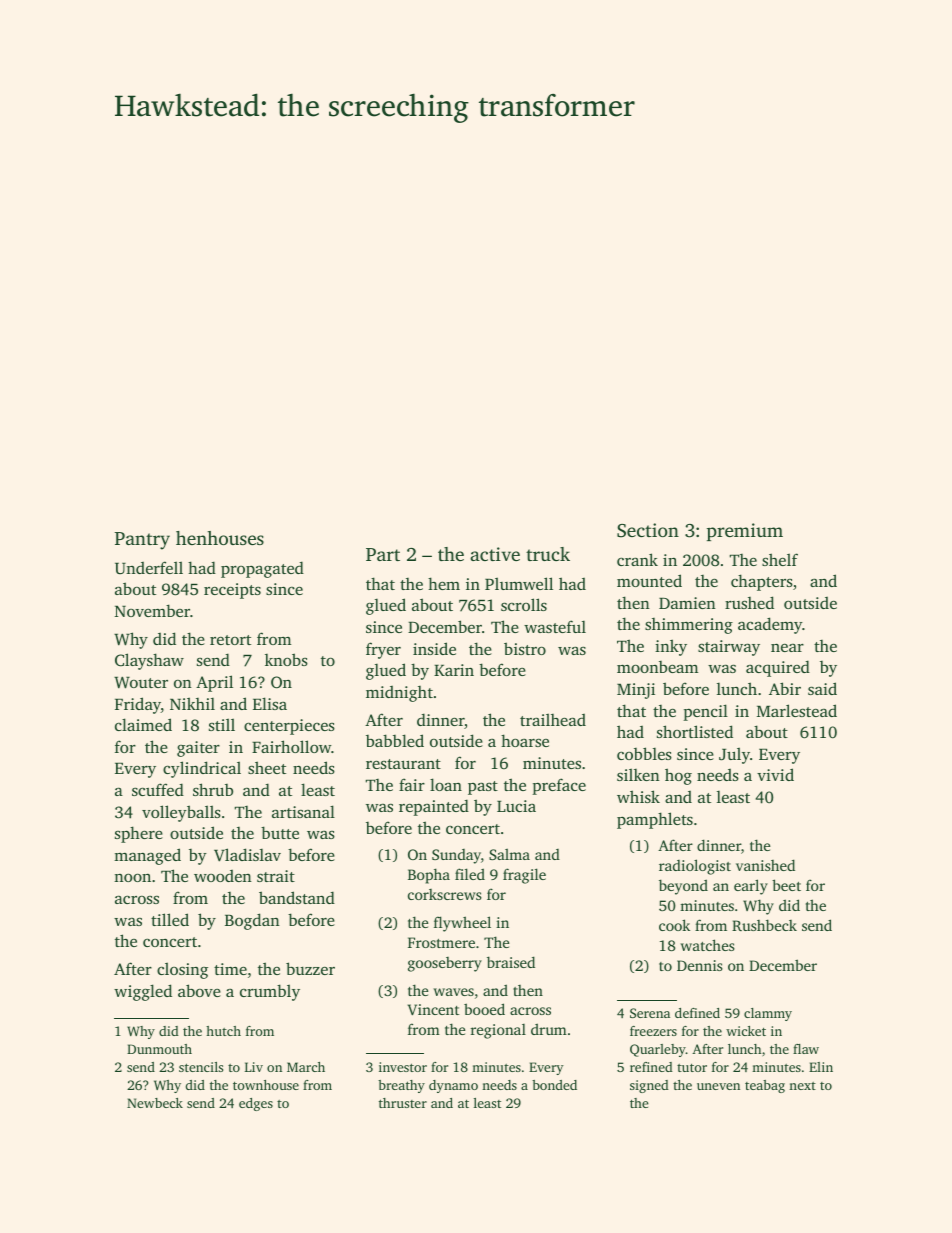 Image resolution: width=952 pixels, height=1233 pixels. I want to click on near, so click(787, 648).
